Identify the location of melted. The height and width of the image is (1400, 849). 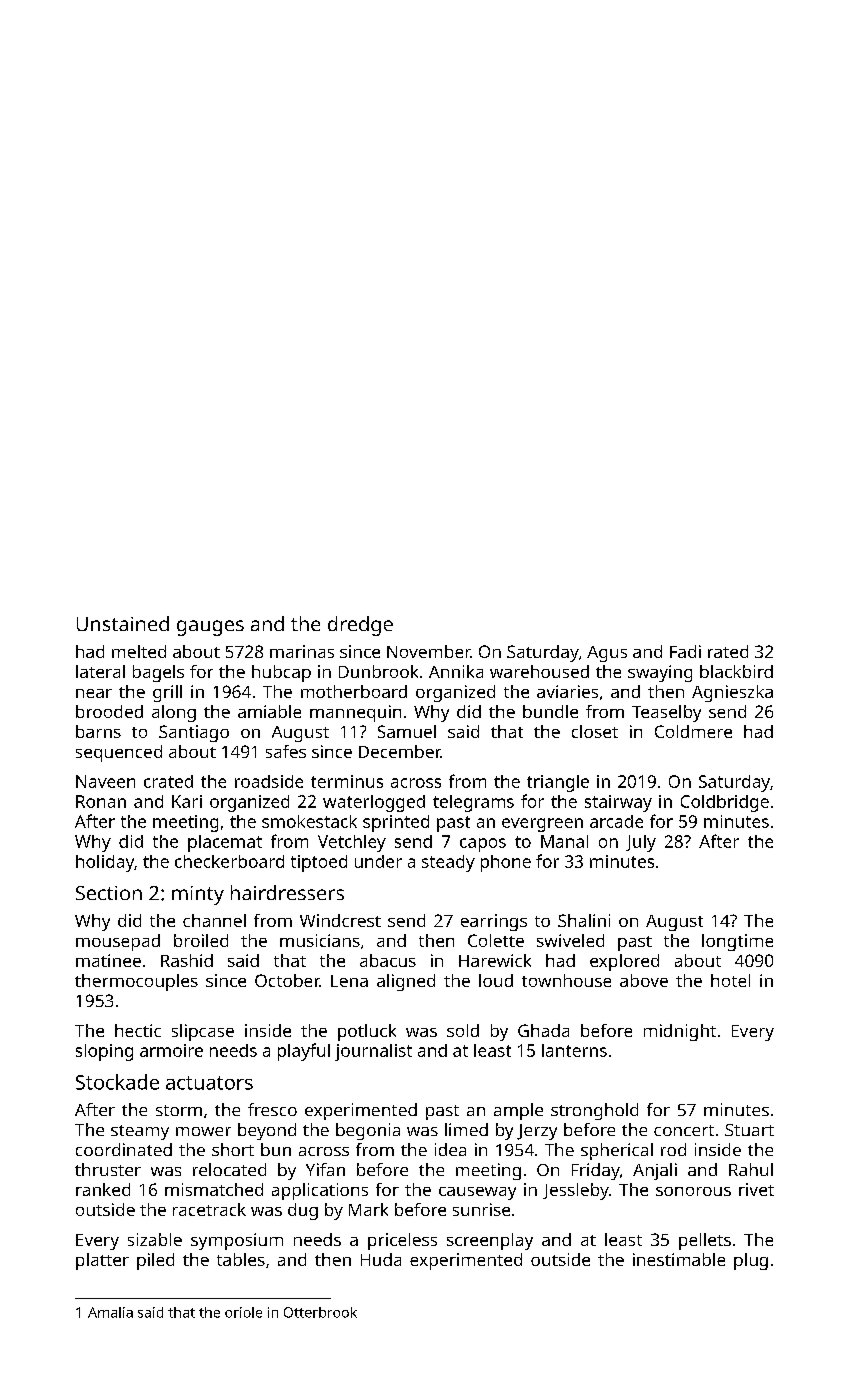
(139, 651).
